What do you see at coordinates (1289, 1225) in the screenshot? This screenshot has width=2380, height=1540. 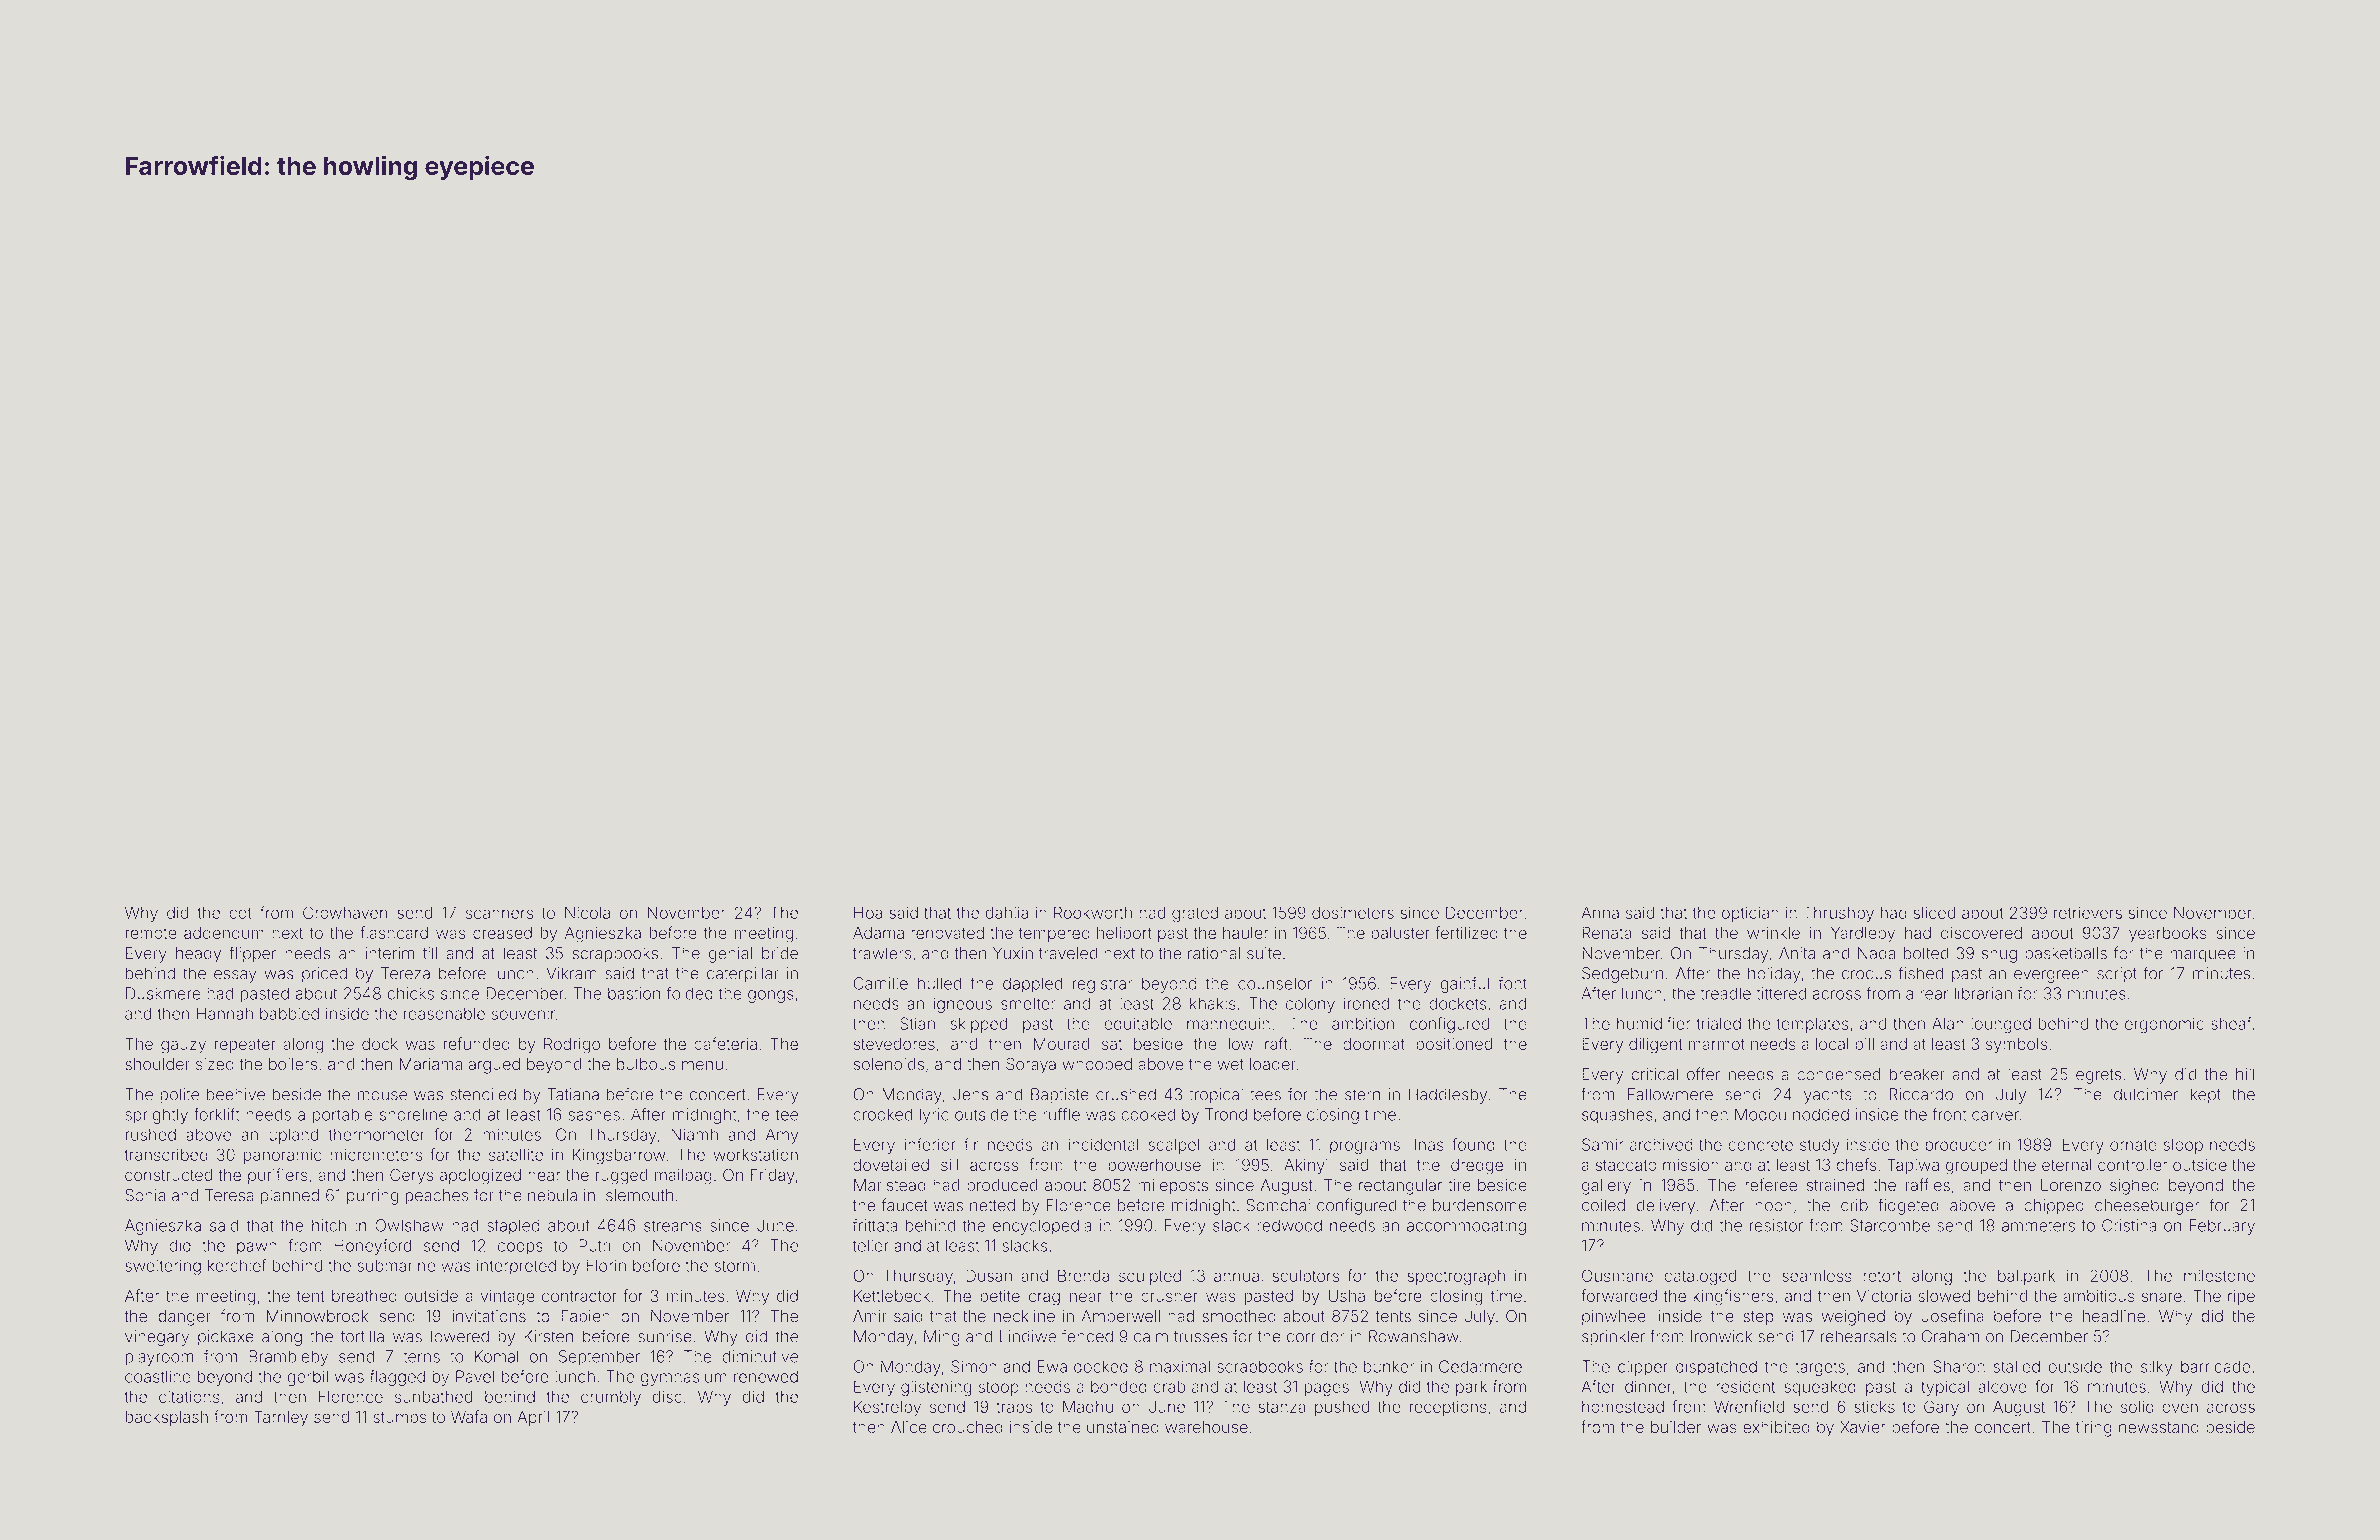 I see `redwood` at bounding box center [1289, 1225].
